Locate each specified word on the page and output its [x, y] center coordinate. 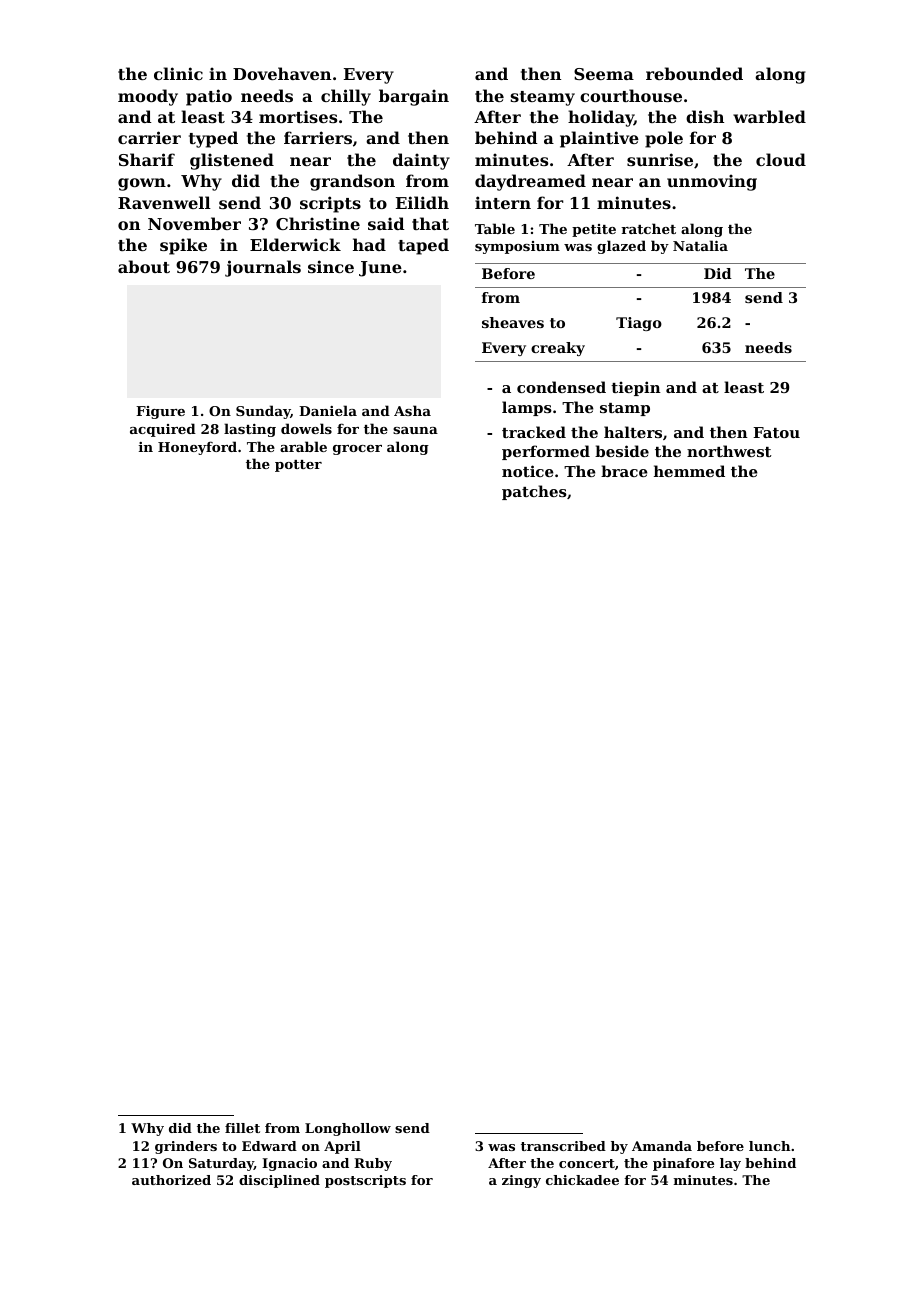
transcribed [563, 1146]
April [342, 1147]
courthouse [631, 95]
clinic [178, 73]
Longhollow [348, 1129]
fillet [242, 1128]
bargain [414, 97]
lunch [769, 1146]
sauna [415, 430]
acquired [163, 430]
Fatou [776, 432]
